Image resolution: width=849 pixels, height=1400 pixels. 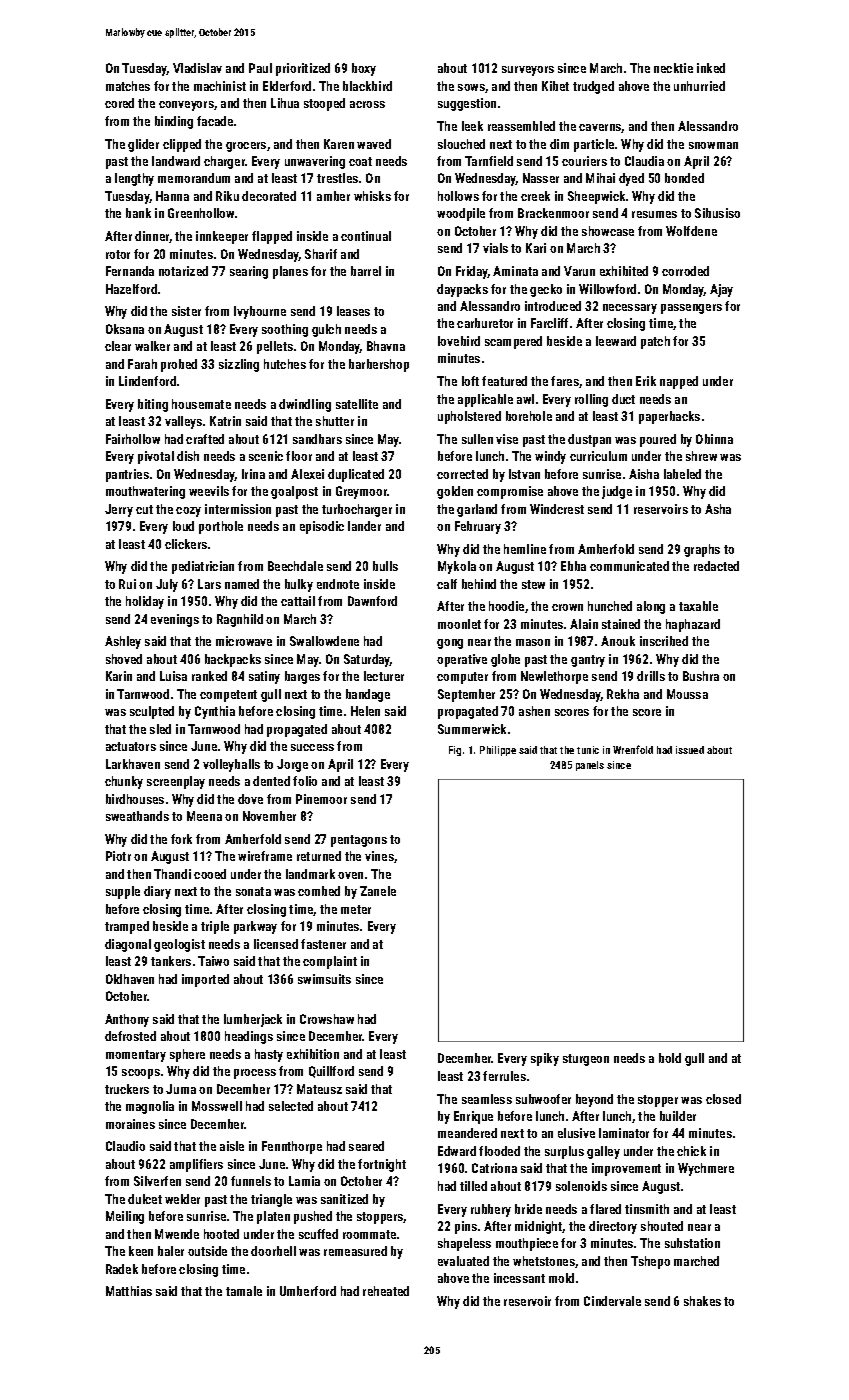 I want to click on roommate, so click(x=369, y=1234).
